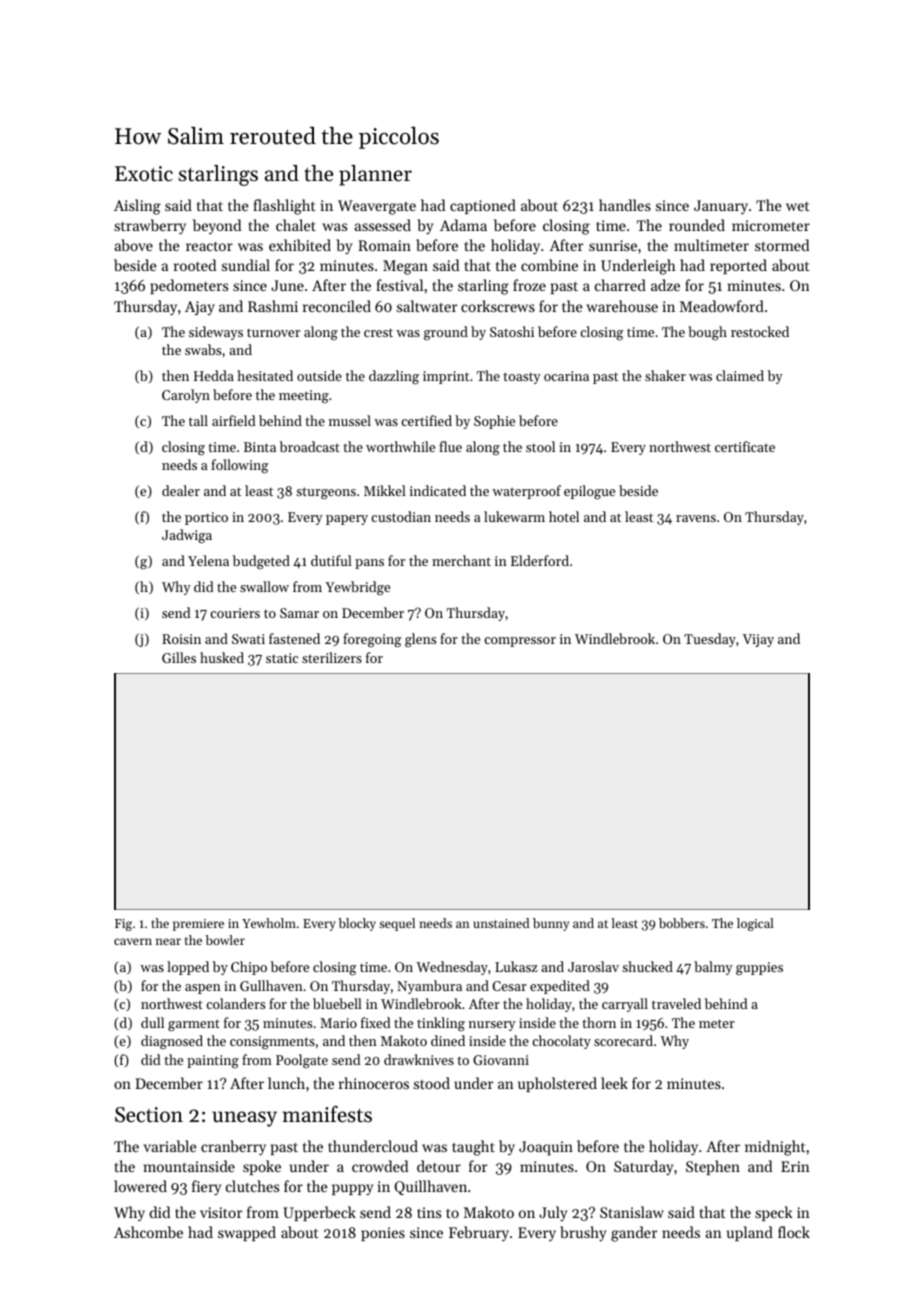 The width and height of the screenshot is (924, 1308). I want to click on above, so click(134, 245).
